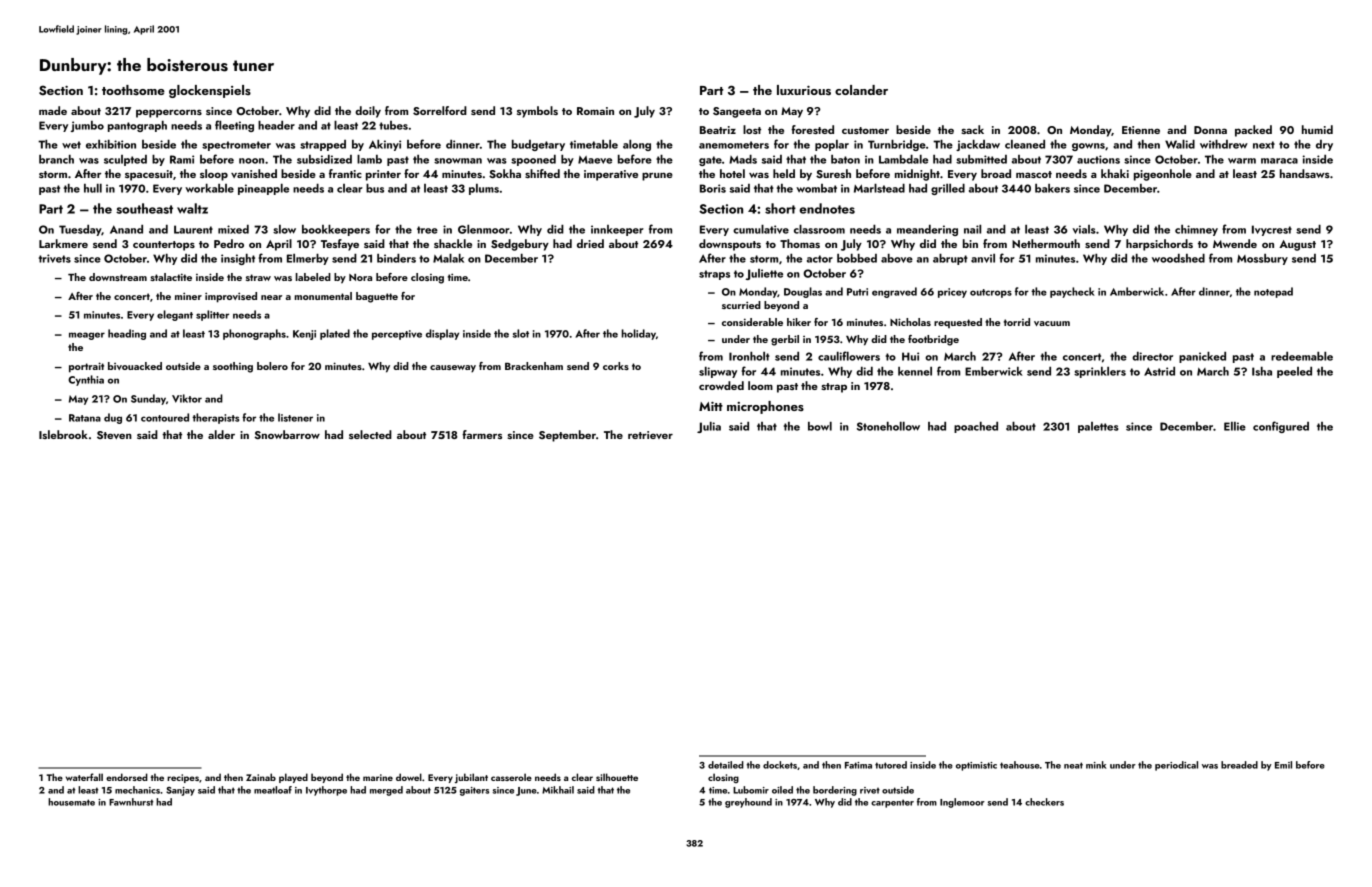  What do you see at coordinates (71, 802) in the document?
I see `housemate` at bounding box center [71, 802].
